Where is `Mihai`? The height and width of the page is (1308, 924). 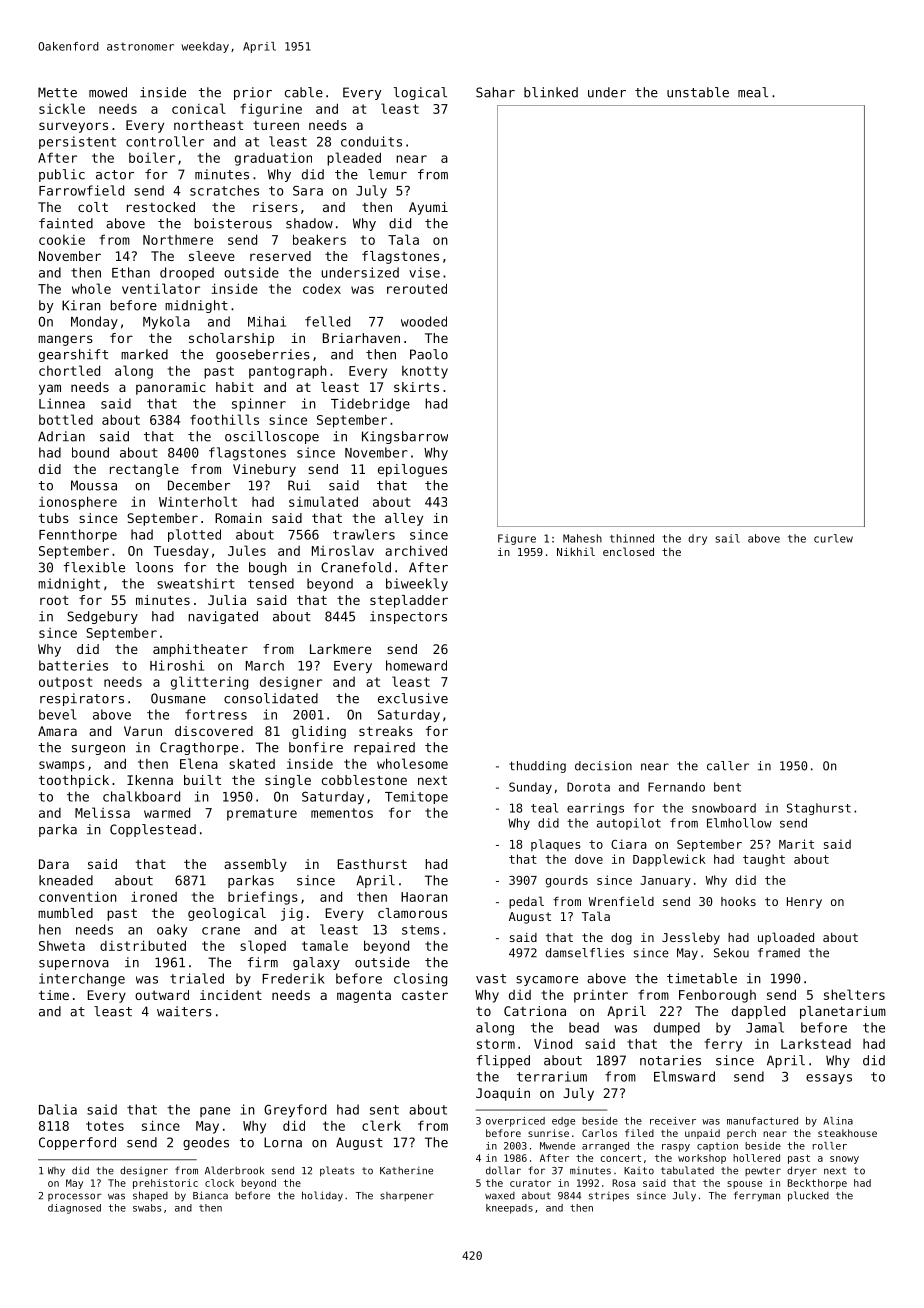
Mihai is located at coordinates (267, 321).
